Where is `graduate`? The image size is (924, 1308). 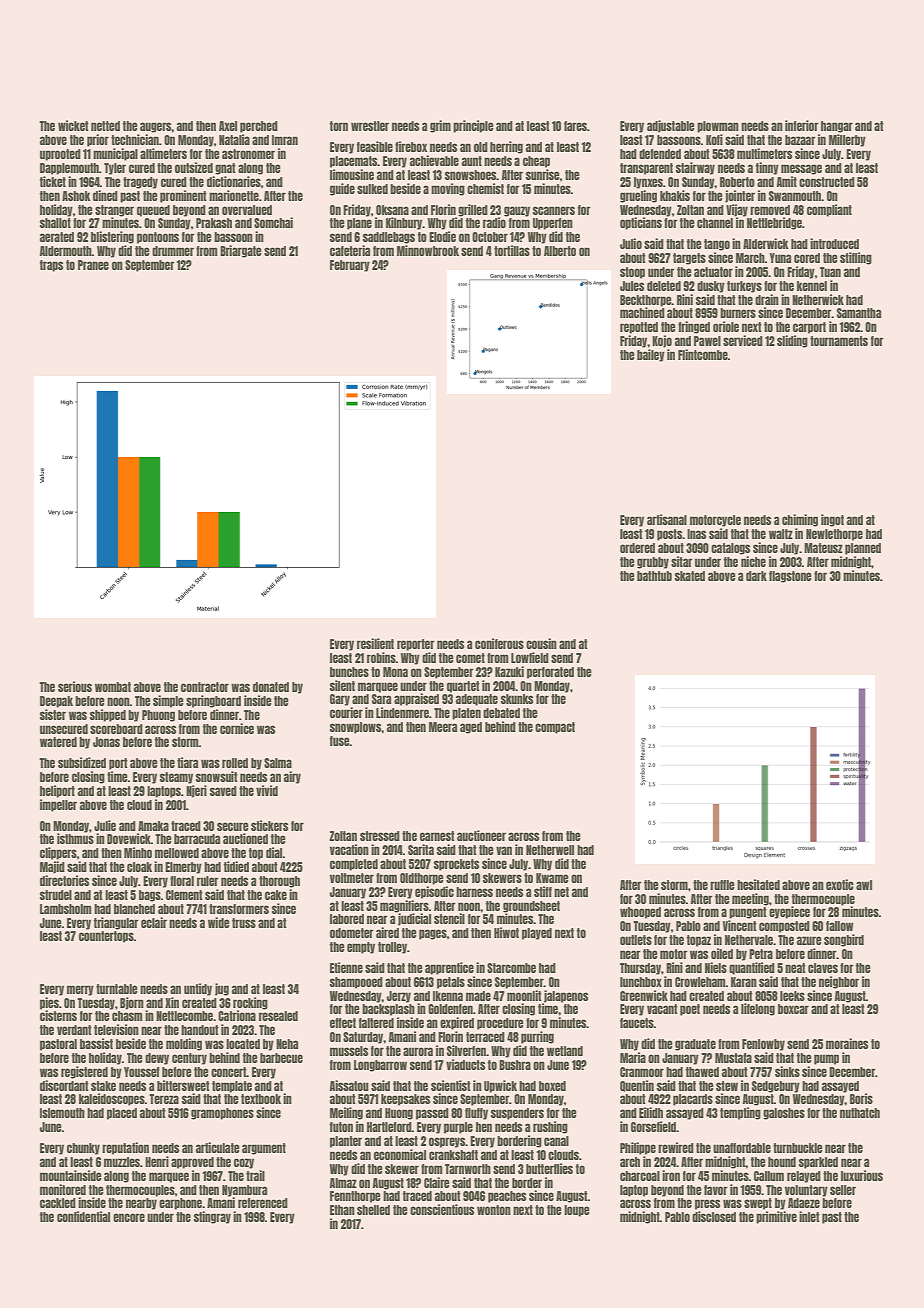
graduate is located at coordinates (695, 1045).
